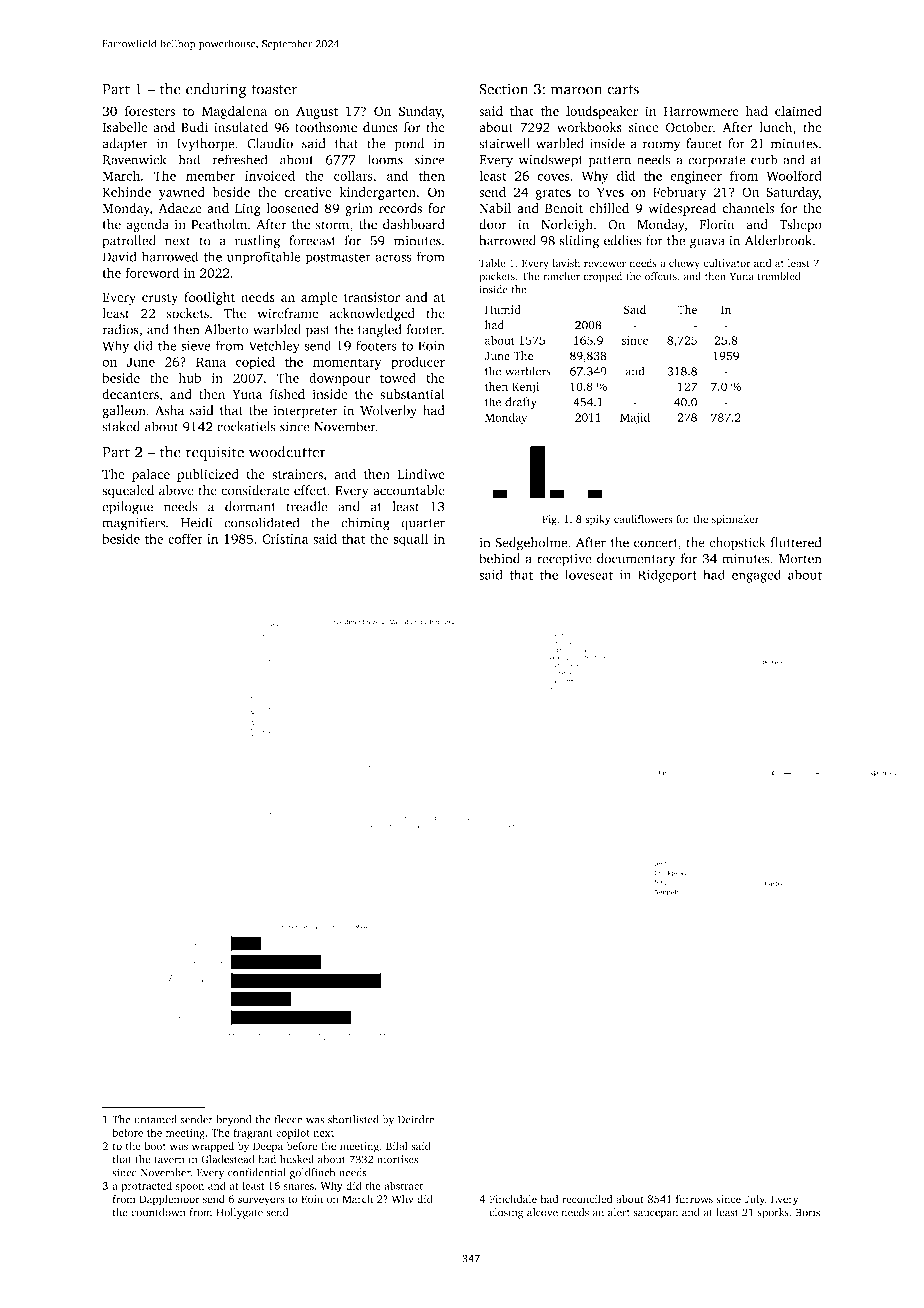 The image size is (924, 1308). What do you see at coordinates (133, 524) in the image?
I see `magnifiers` at bounding box center [133, 524].
